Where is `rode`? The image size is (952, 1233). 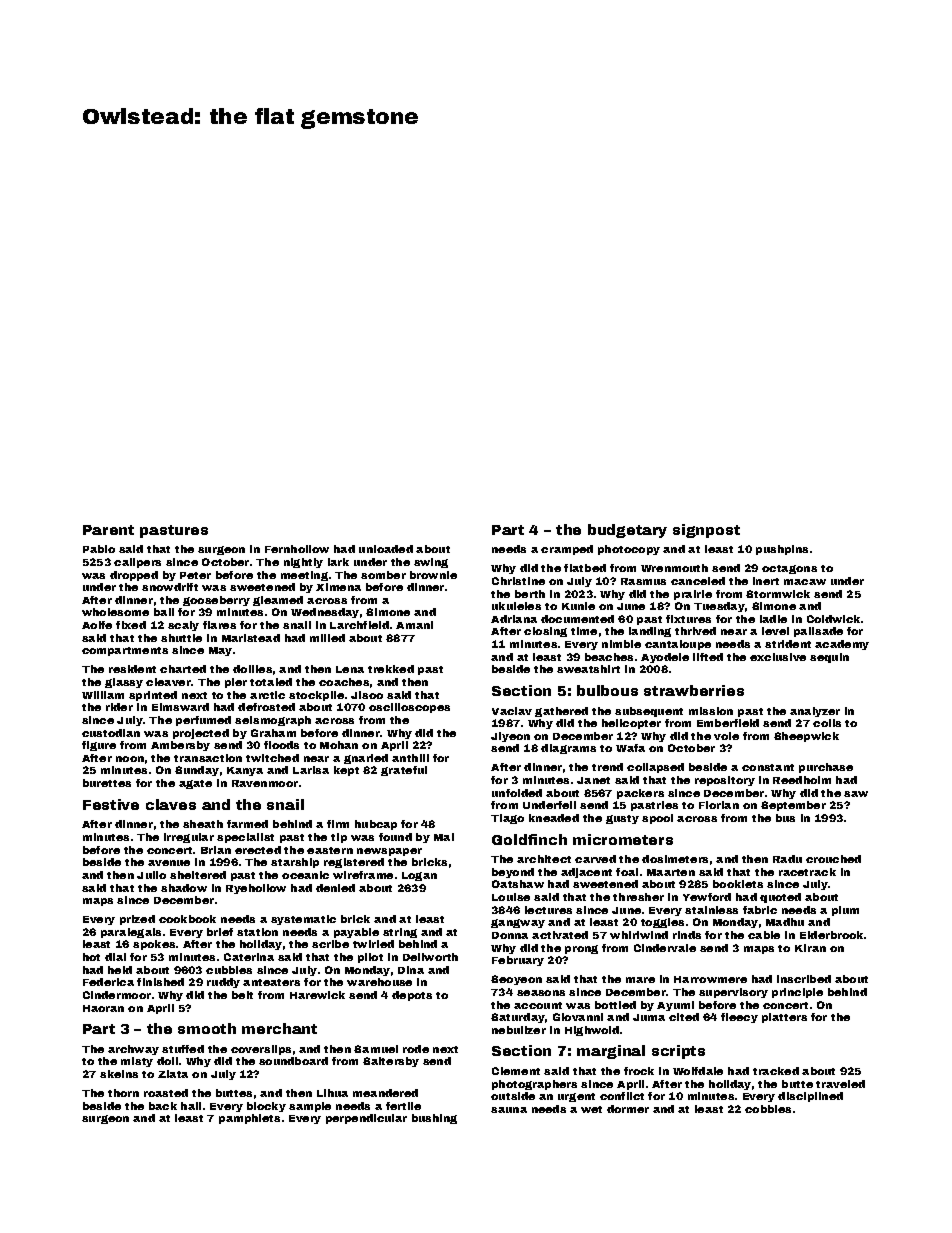
rode is located at coordinates (416, 1049).
